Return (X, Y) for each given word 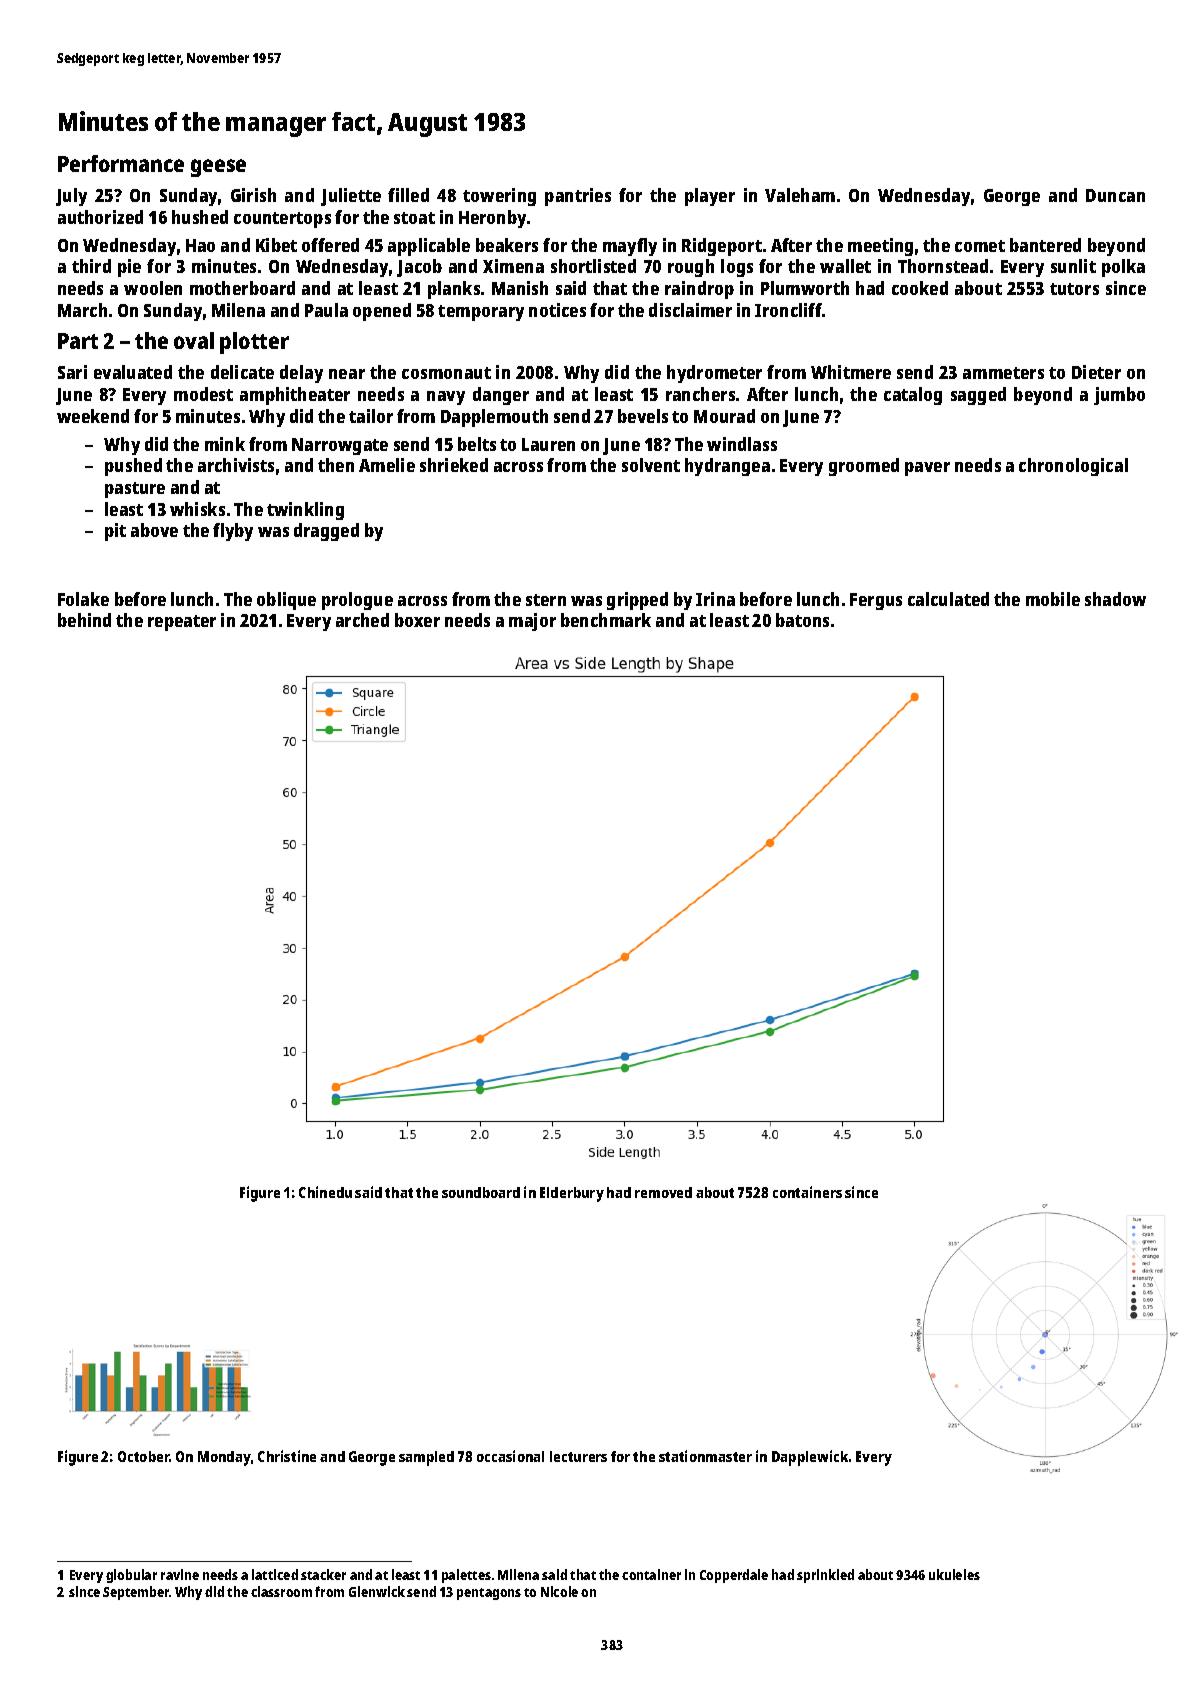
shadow (1115, 599)
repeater (182, 623)
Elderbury (572, 1194)
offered (330, 245)
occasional (510, 1456)
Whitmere (851, 372)
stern (546, 600)
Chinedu (325, 1192)
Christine (287, 1456)
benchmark (606, 620)
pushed (133, 467)
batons (802, 620)
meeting (880, 247)
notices (557, 310)
